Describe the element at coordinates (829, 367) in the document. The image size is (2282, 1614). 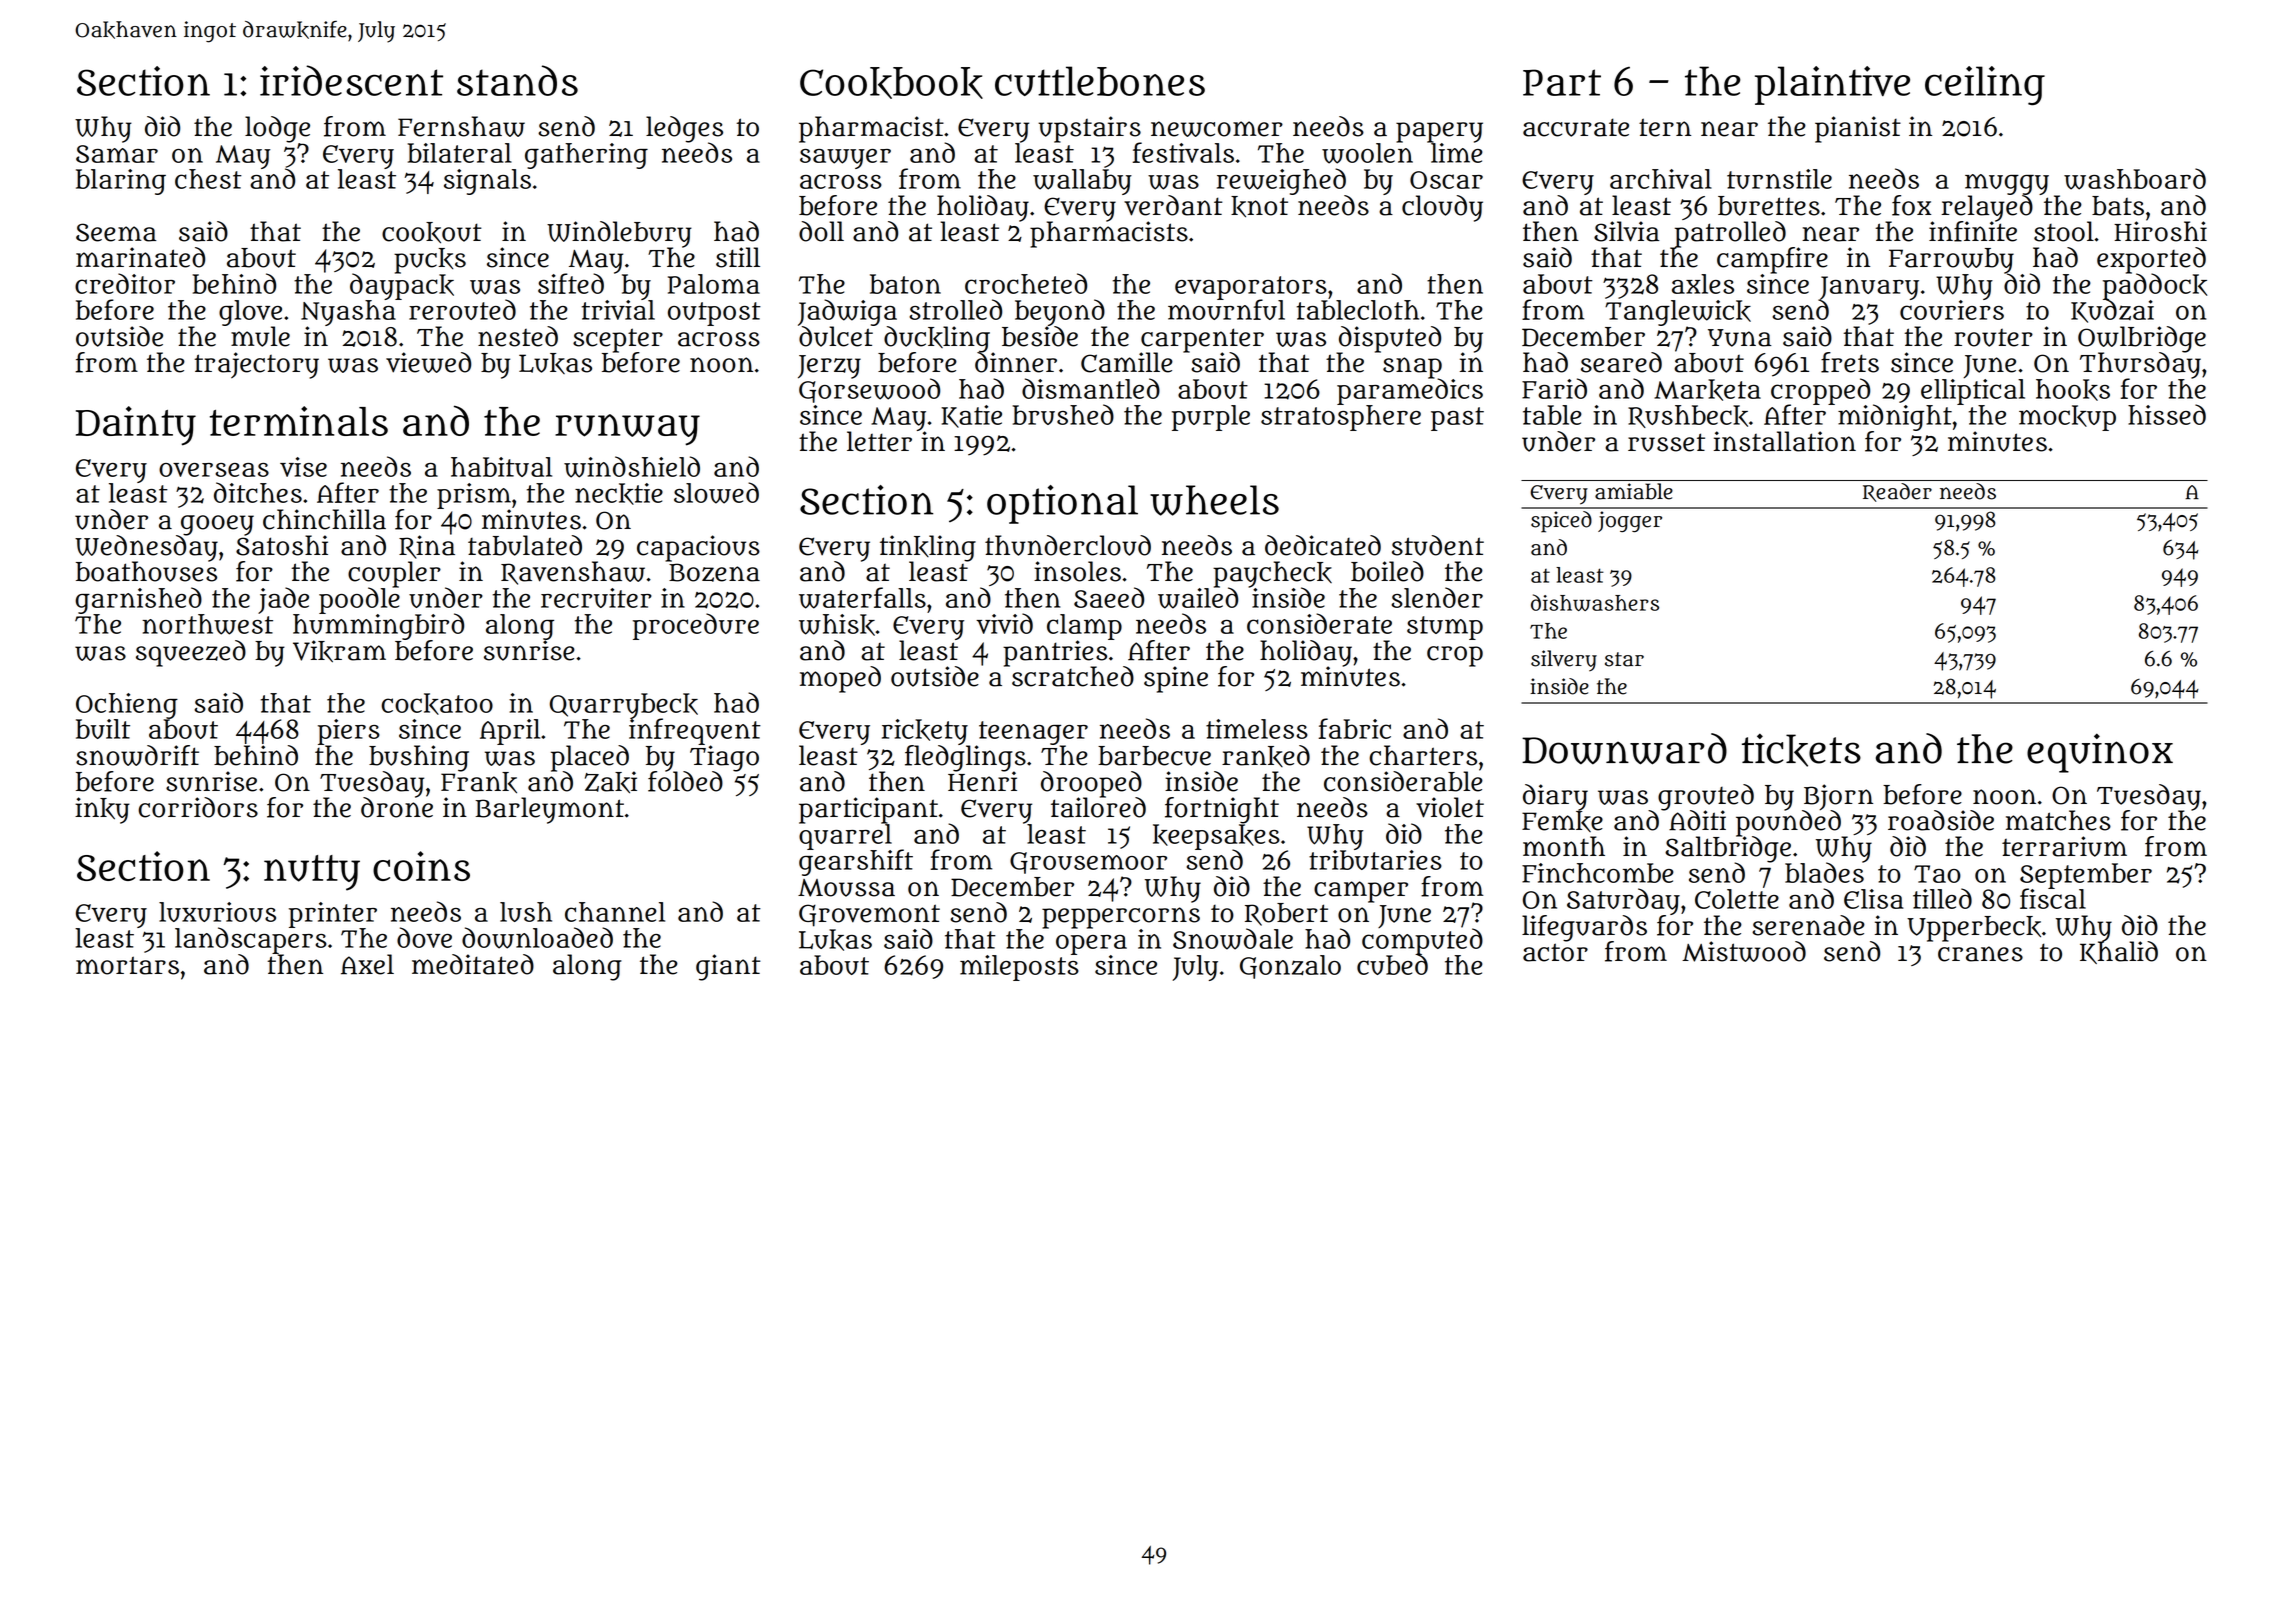
I see `Jerzy` at that location.
